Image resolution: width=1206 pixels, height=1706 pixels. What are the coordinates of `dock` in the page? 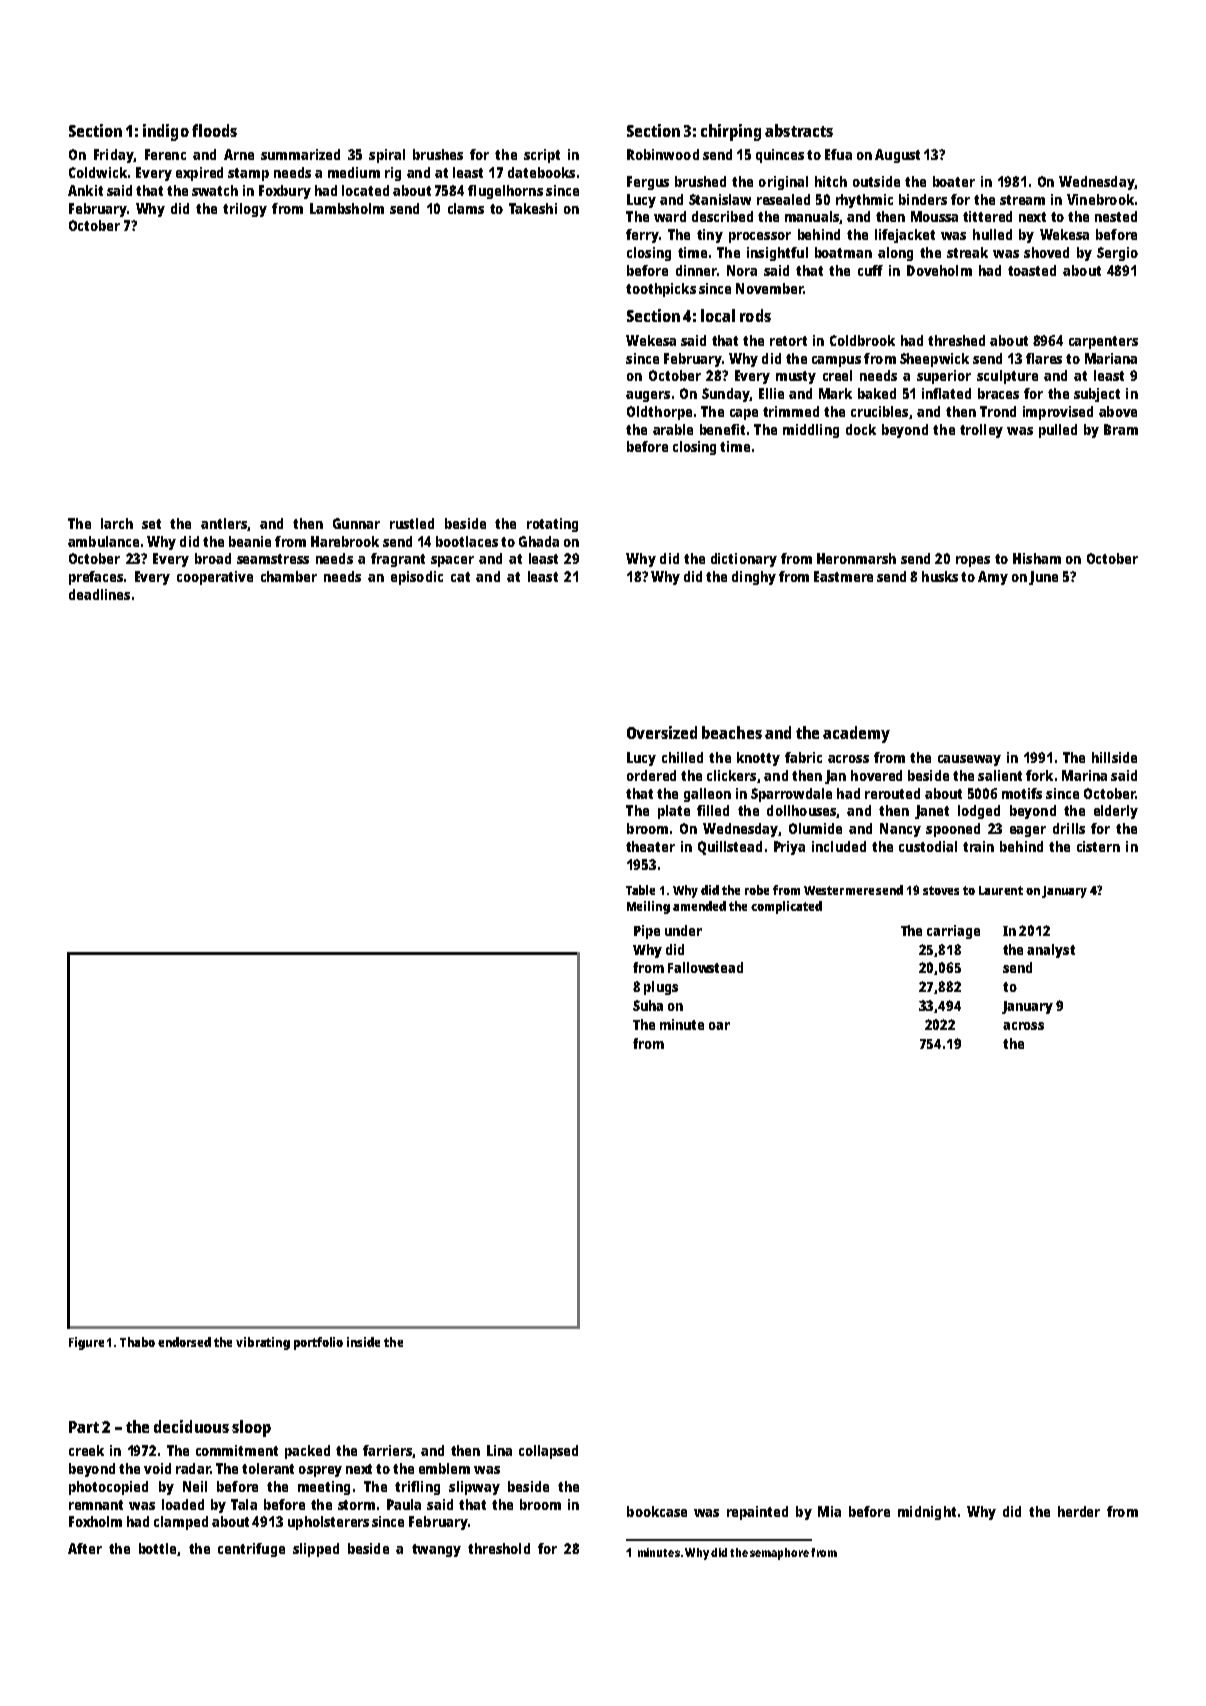 It's located at (861, 429).
